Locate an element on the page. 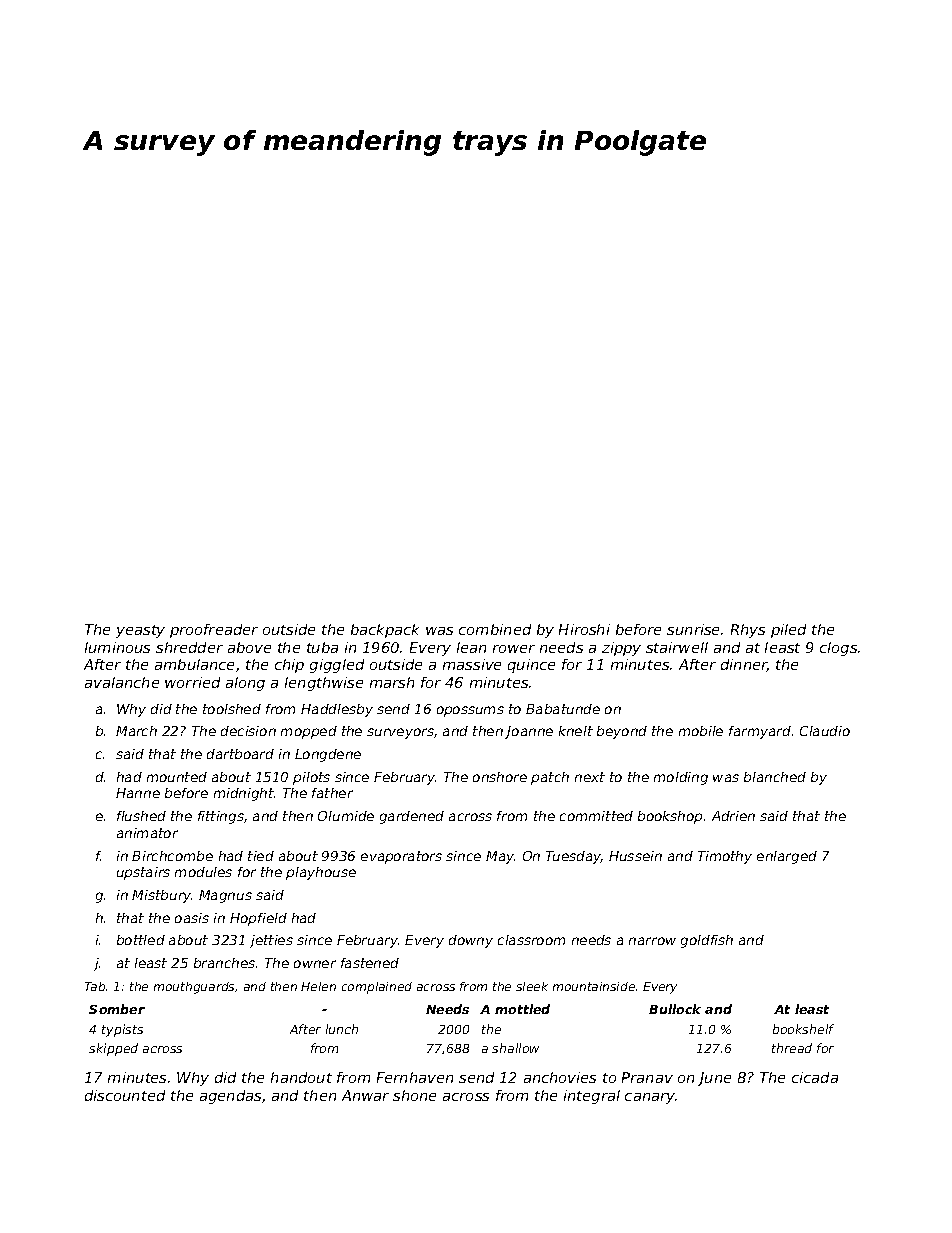 The height and width of the page is (1233, 952). canary is located at coordinates (650, 1098).
